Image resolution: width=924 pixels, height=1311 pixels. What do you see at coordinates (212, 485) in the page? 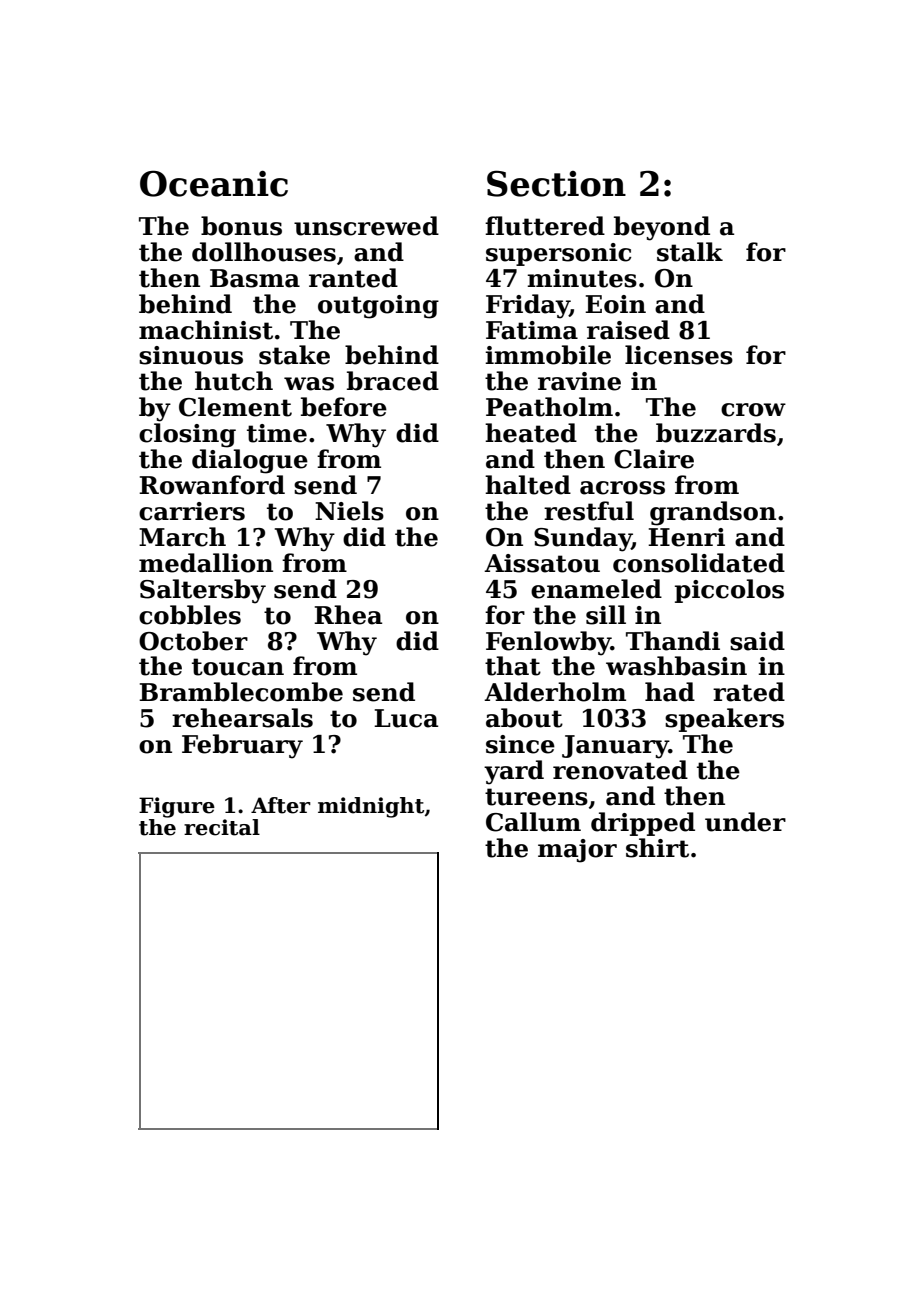
I see `Rowanford` at bounding box center [212, 485].
